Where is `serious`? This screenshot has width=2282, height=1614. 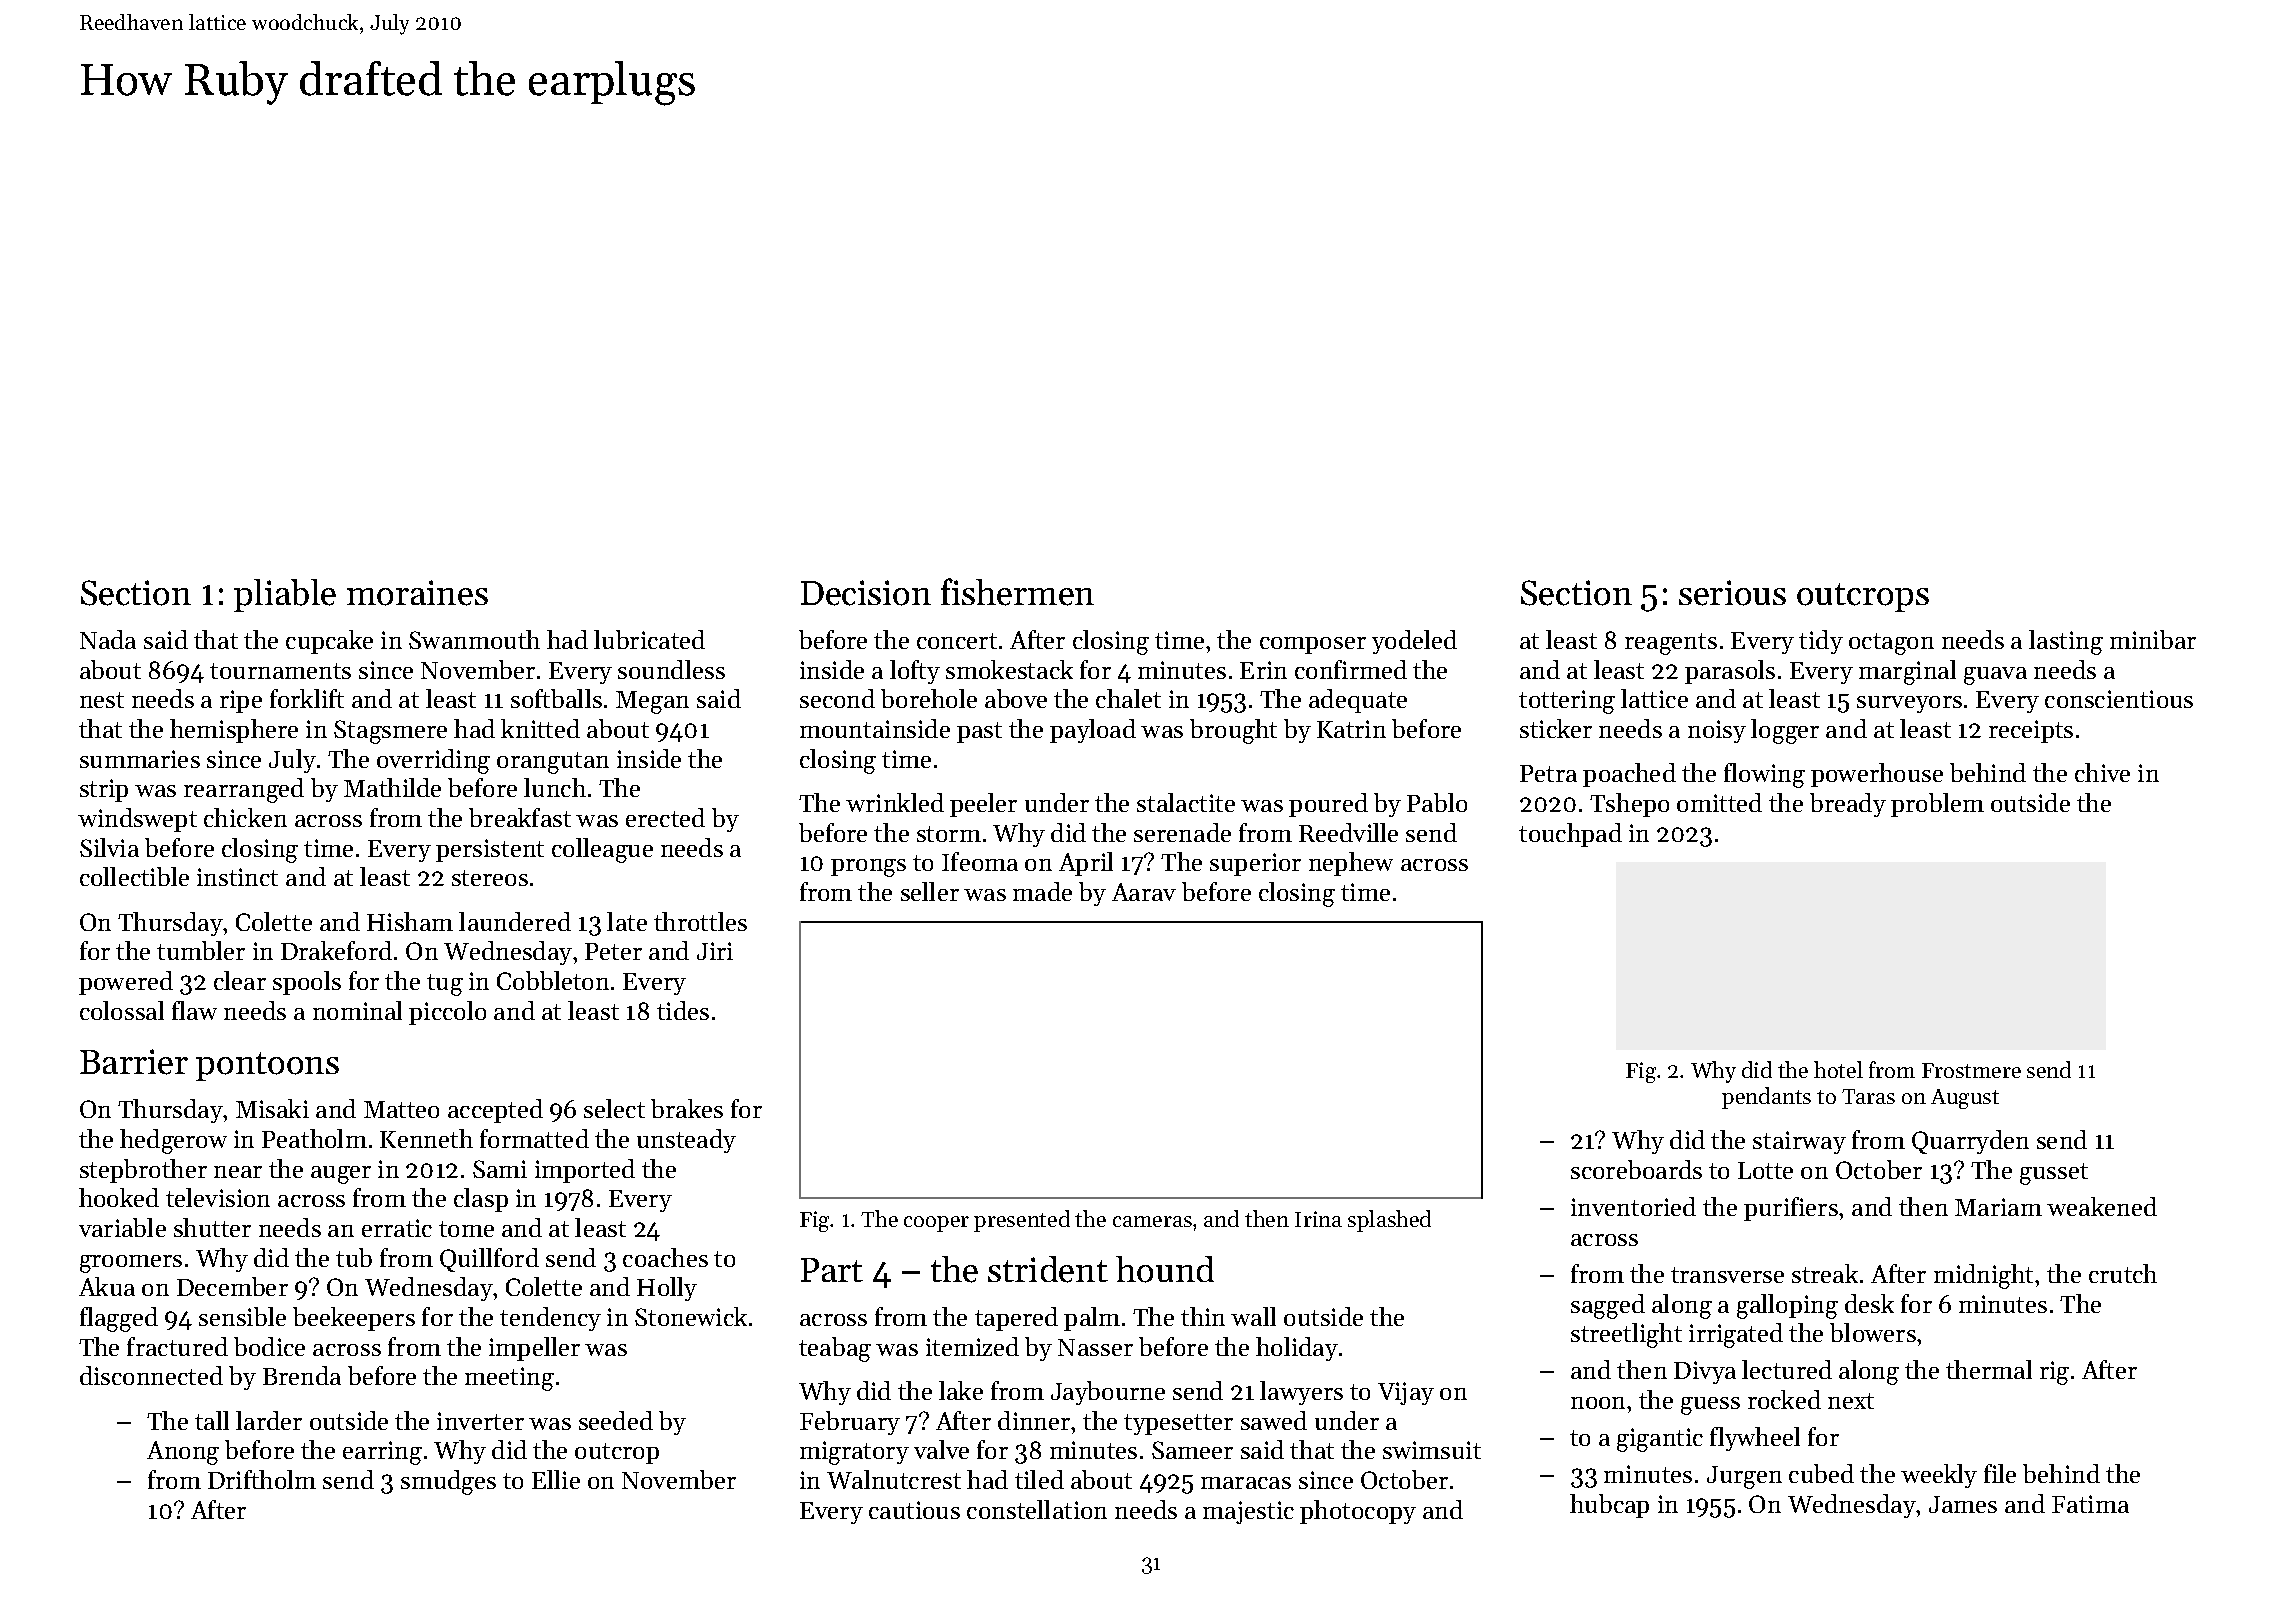
serious is located at coordinates (1732, 593).
